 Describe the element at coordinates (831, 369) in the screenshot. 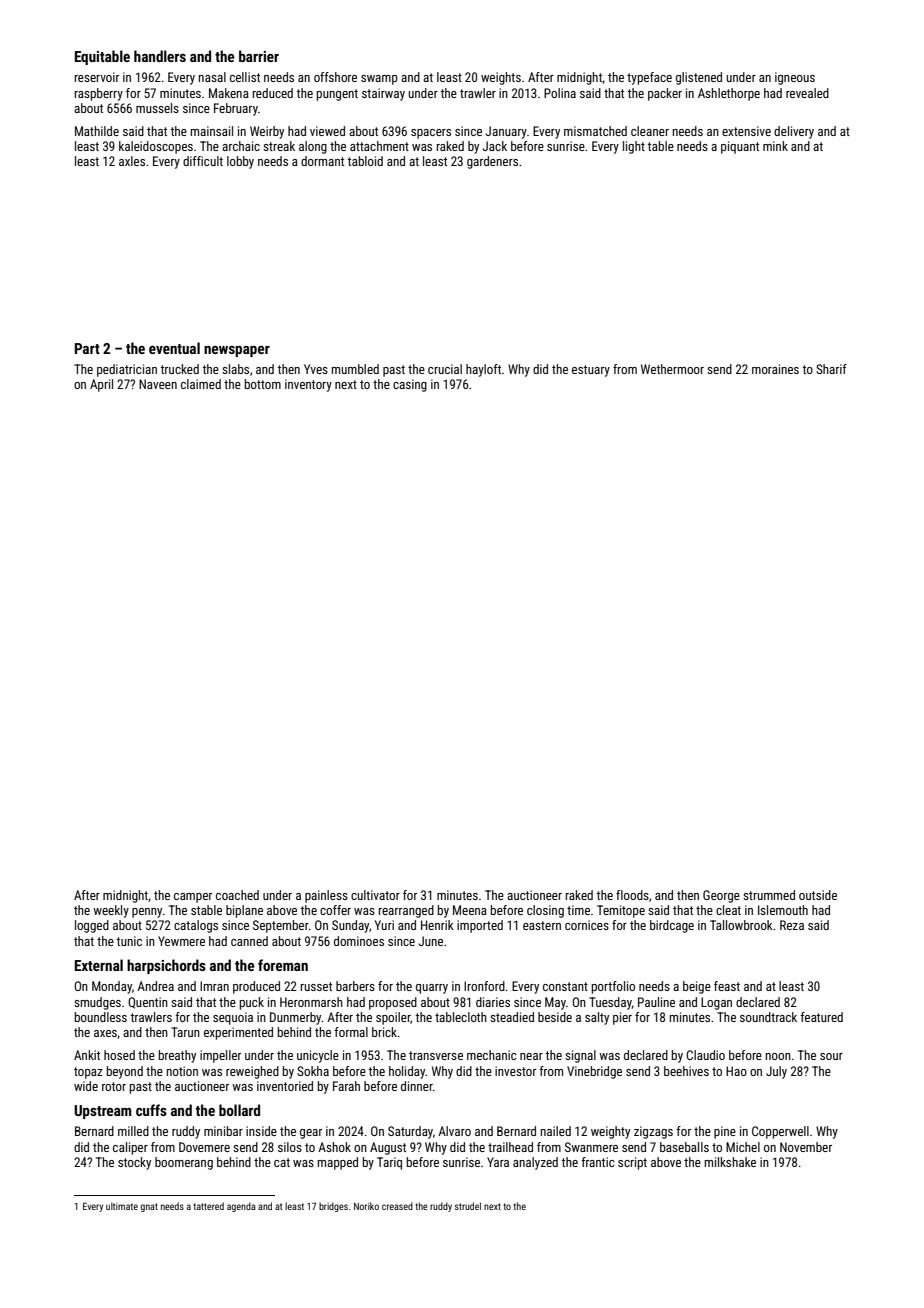

I see `Sharif` at that location.
